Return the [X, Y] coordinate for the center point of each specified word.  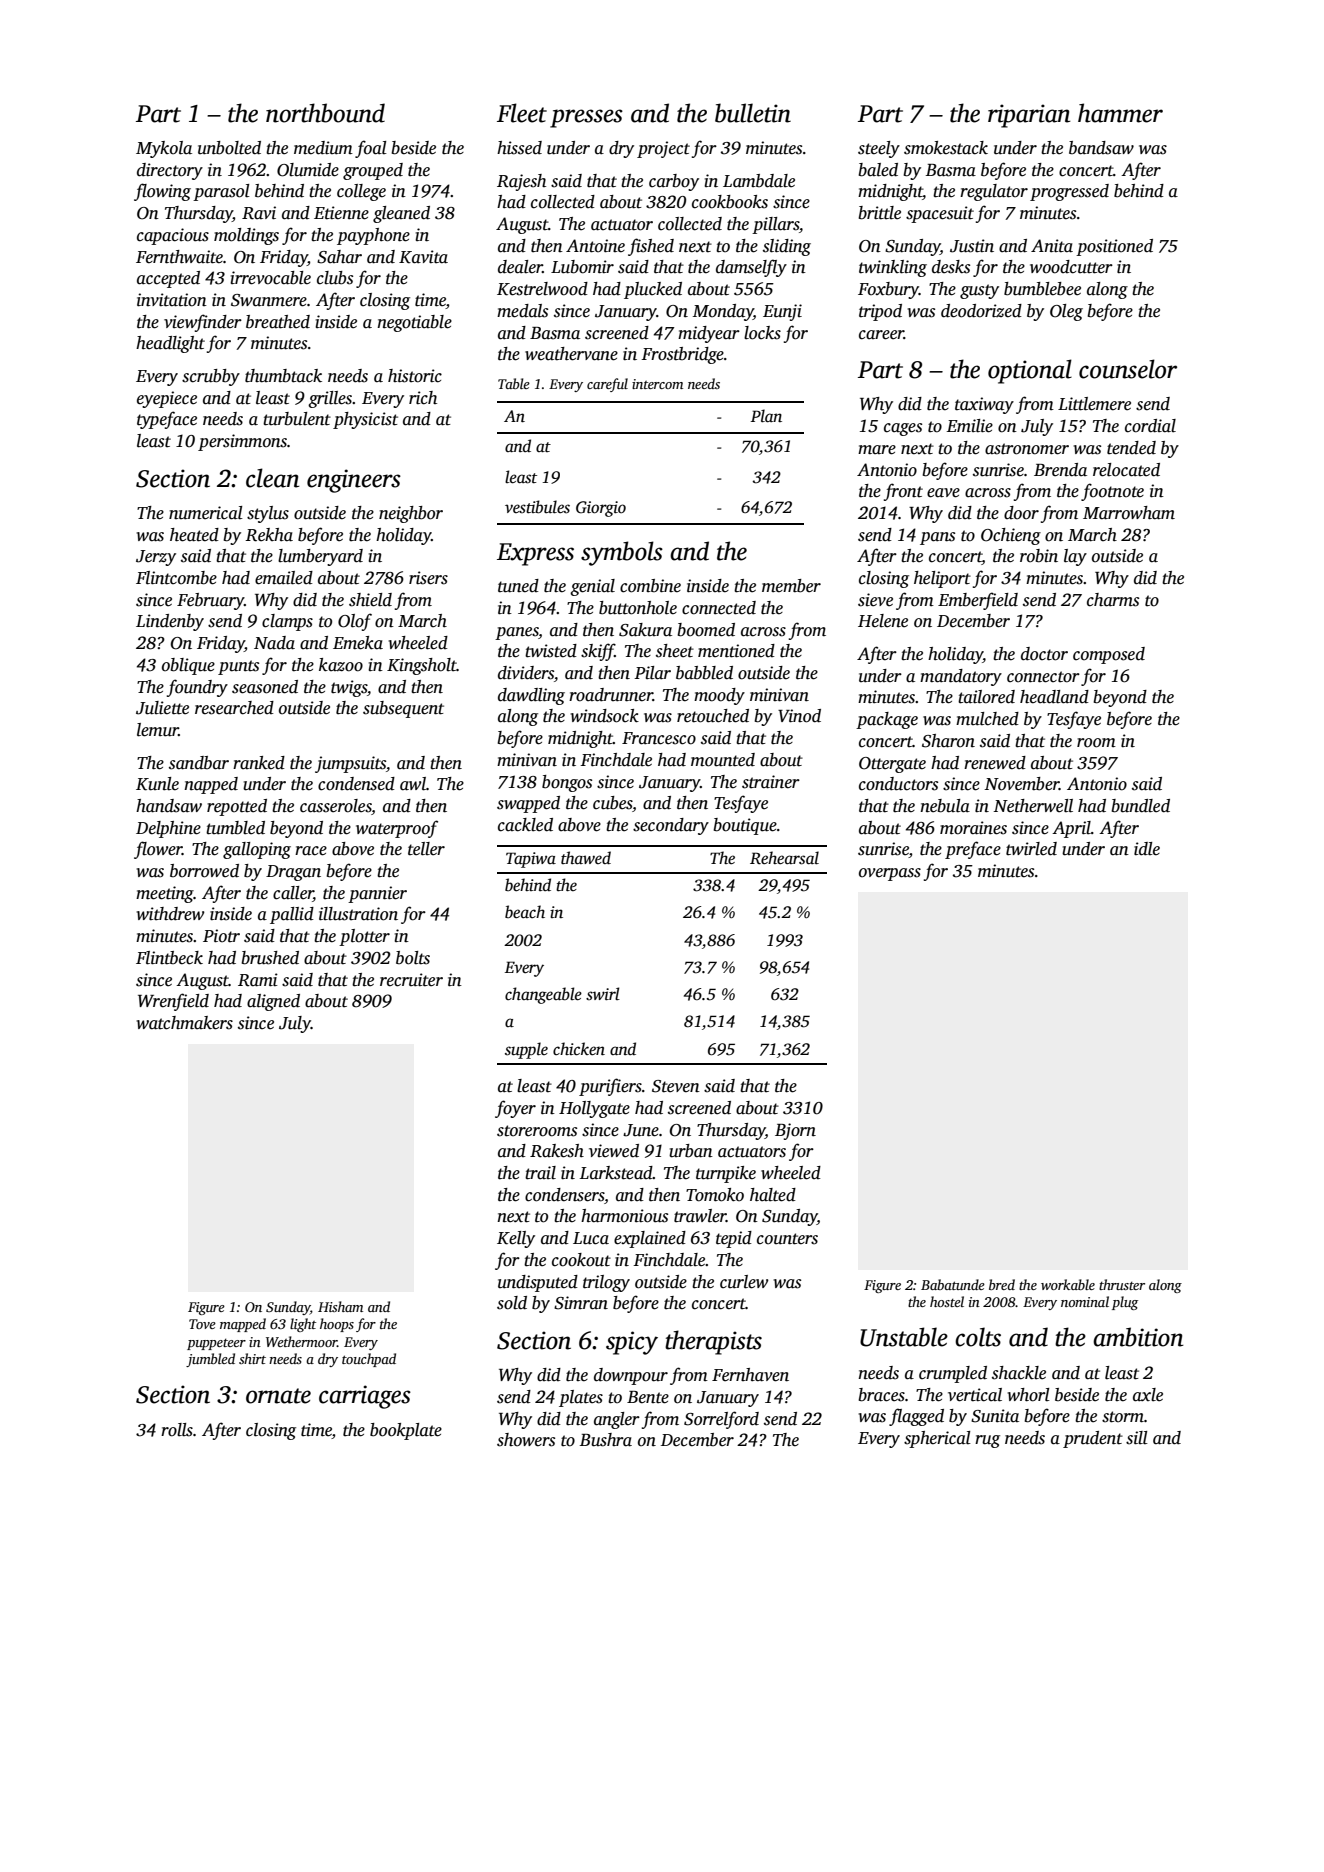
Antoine [595, 246]
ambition [1138, 1337]
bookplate [406, 1431]
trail [540, 1173]
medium [323, 148]
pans [937, 538]
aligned [273, 1002]
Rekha [269, 535]
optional [1030, 371]
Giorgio [601, 509]
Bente [648, 1397]
